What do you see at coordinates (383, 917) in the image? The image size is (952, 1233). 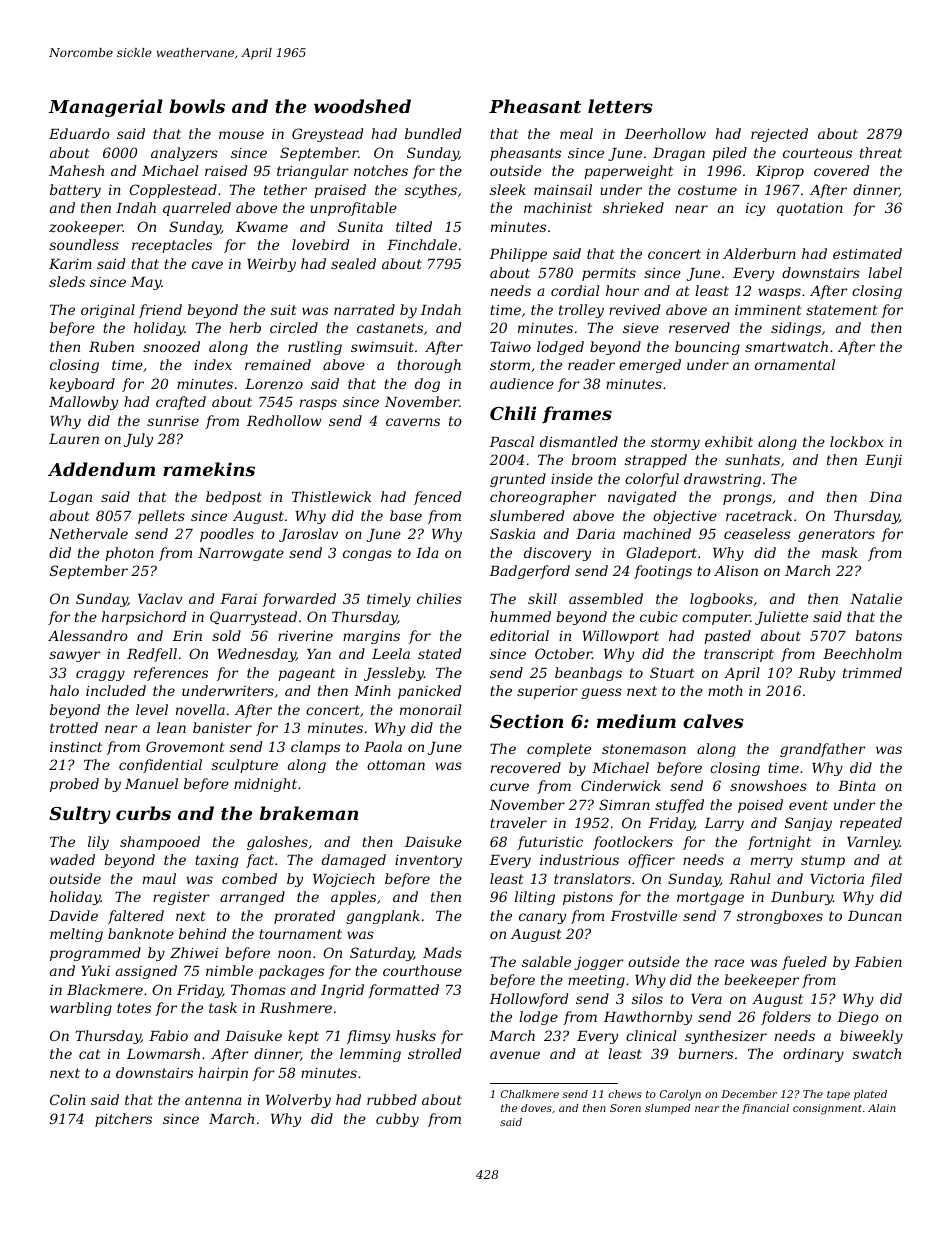 I see `gangplank` at bounding box center [383, 917].
